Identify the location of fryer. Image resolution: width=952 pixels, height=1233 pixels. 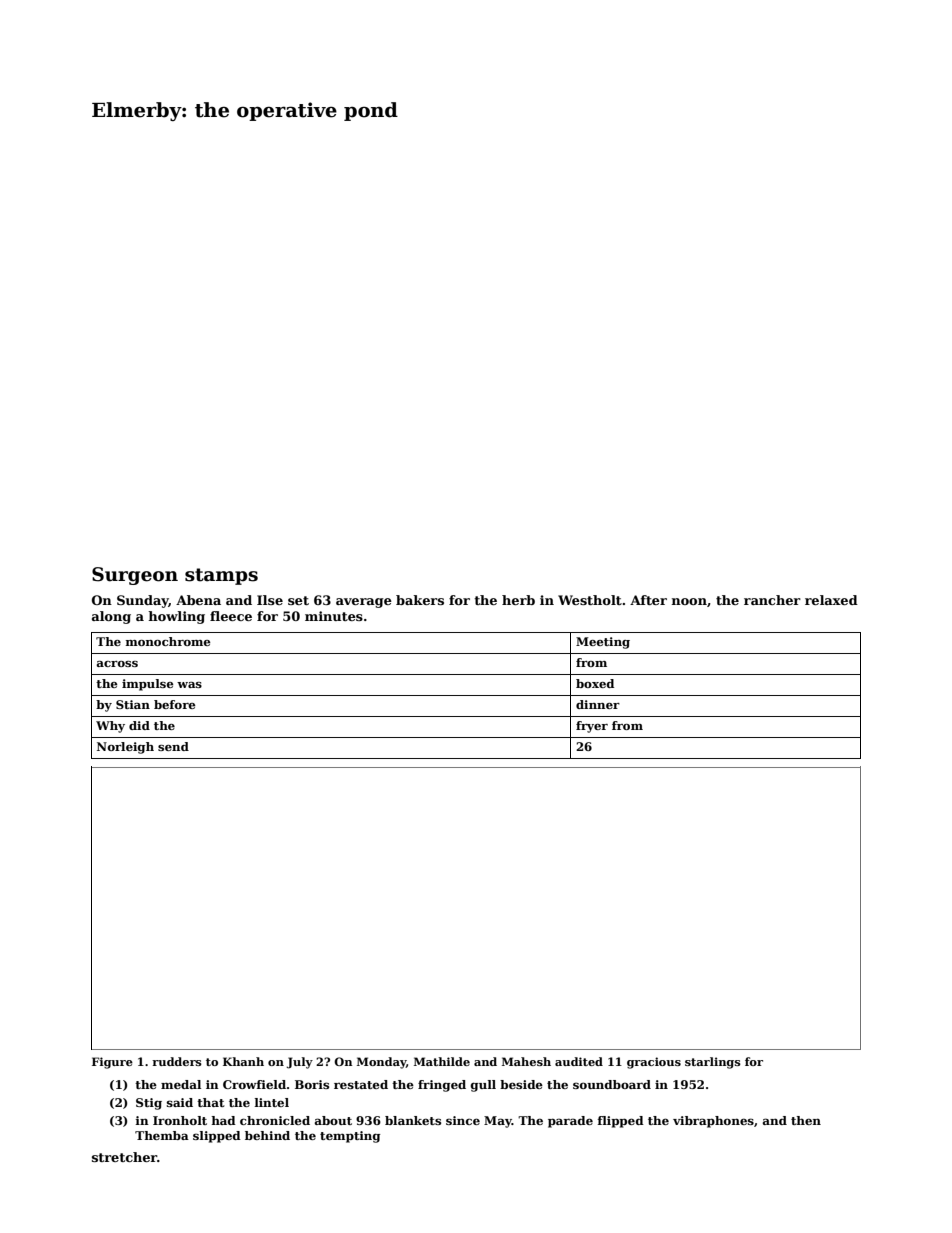
(592, 727).
